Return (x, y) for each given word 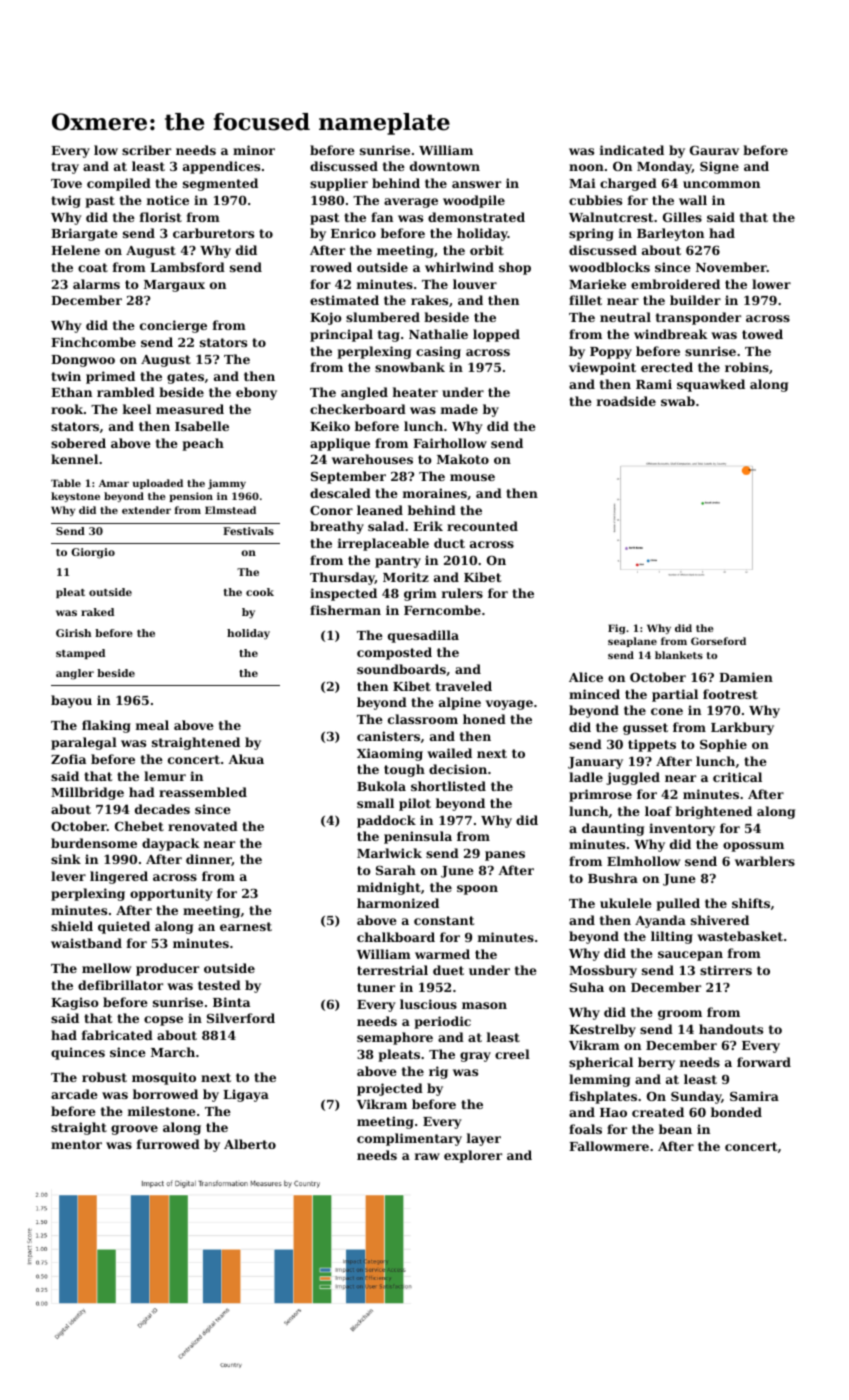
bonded (736, 1112)
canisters (388, 736)
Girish (73, 633)
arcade (74, 1094)
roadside (626, 401)
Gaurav (714, 150)
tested (219, 985)
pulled (678, 904)
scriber (146, 150)
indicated (632, 150)
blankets (679, 655)
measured (190, 409)
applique (340, 444)
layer (484, 1139)
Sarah (396, 870)
